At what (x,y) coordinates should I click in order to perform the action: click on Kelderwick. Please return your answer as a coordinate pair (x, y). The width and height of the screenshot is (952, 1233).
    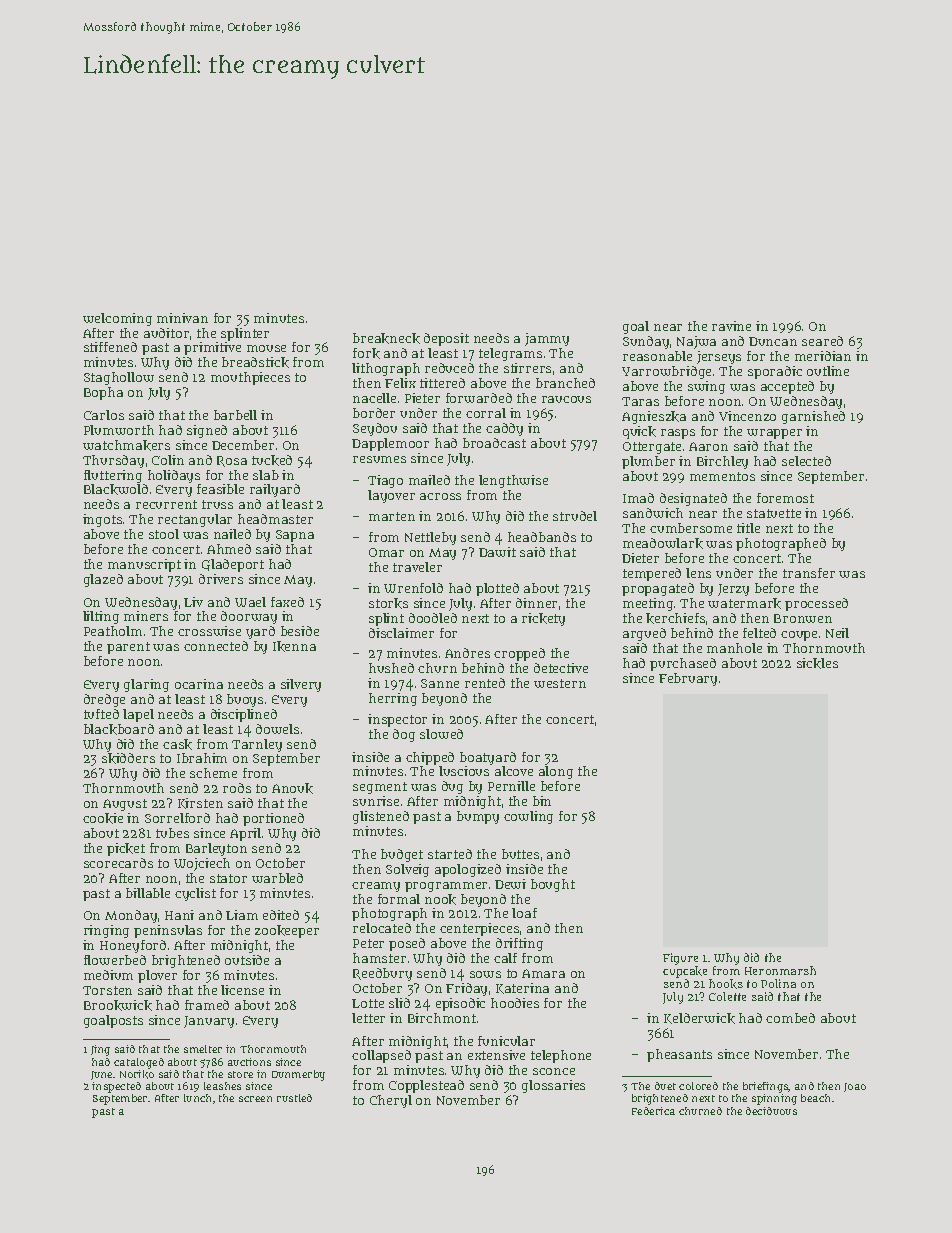
    Looking at the image, I should click on (699, 1018).
